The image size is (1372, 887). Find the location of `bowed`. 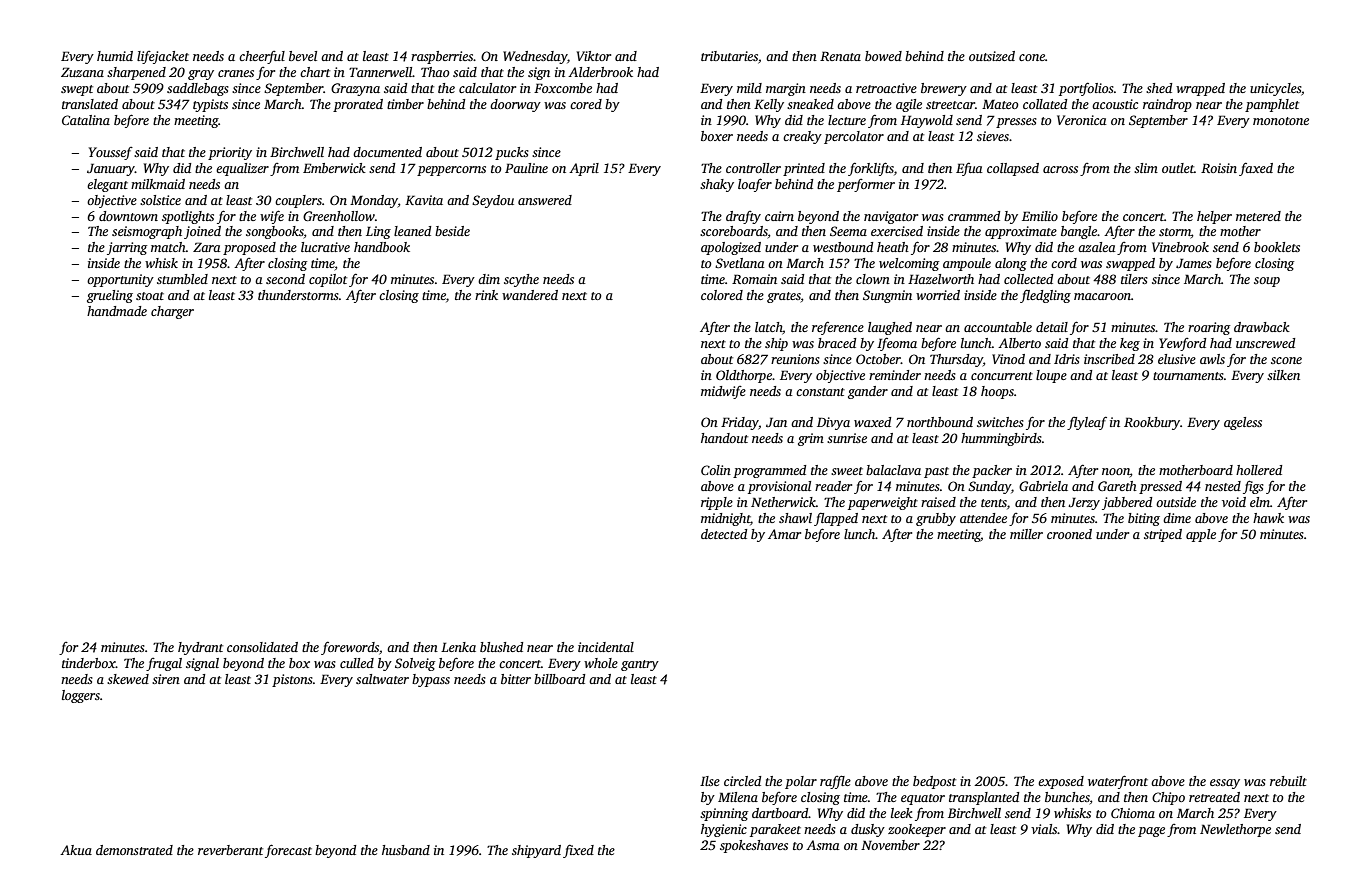

bowed is located at coordinates (883, 56).
